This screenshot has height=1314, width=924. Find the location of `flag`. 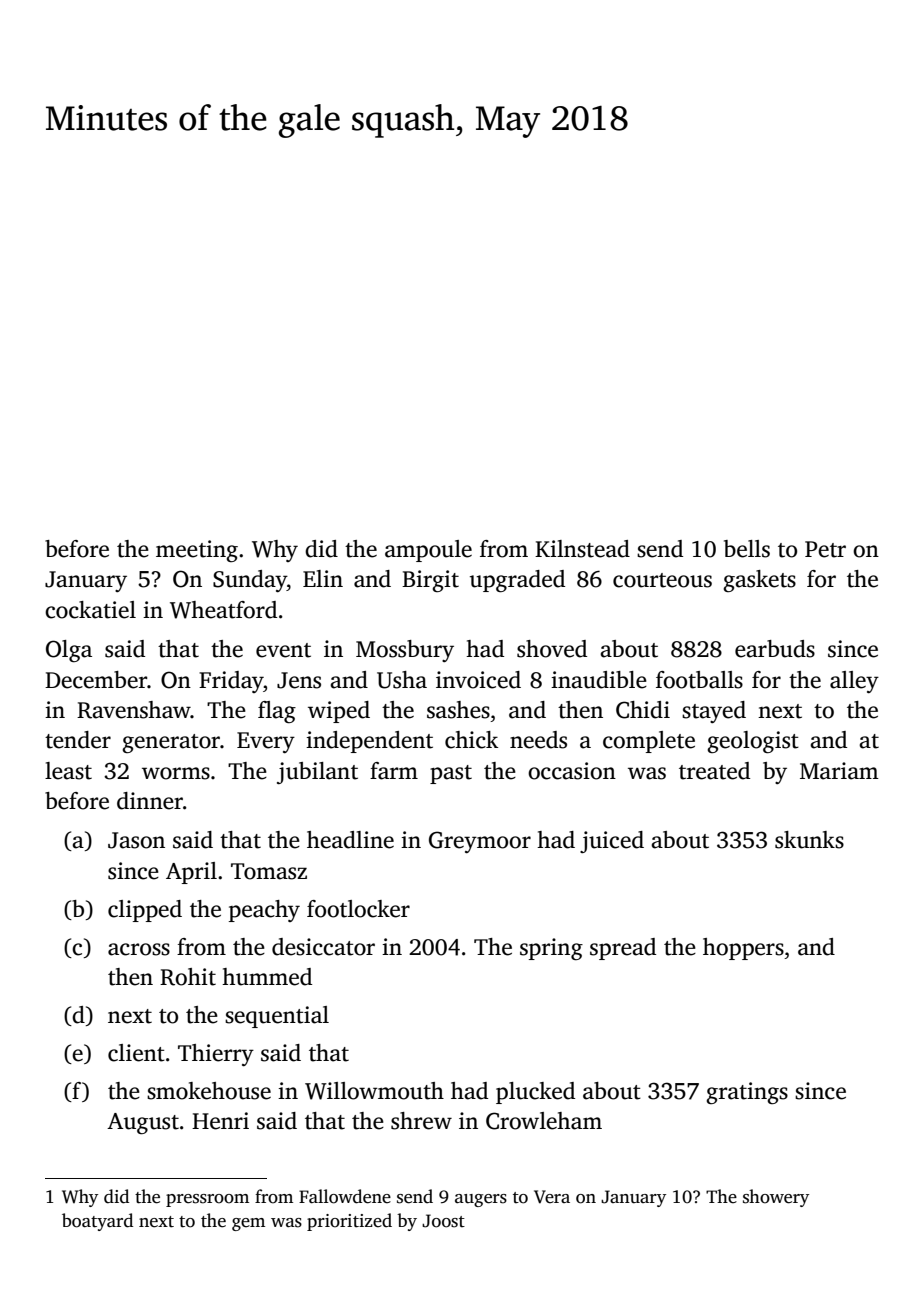

flag is located at coordinates (277, 712).
